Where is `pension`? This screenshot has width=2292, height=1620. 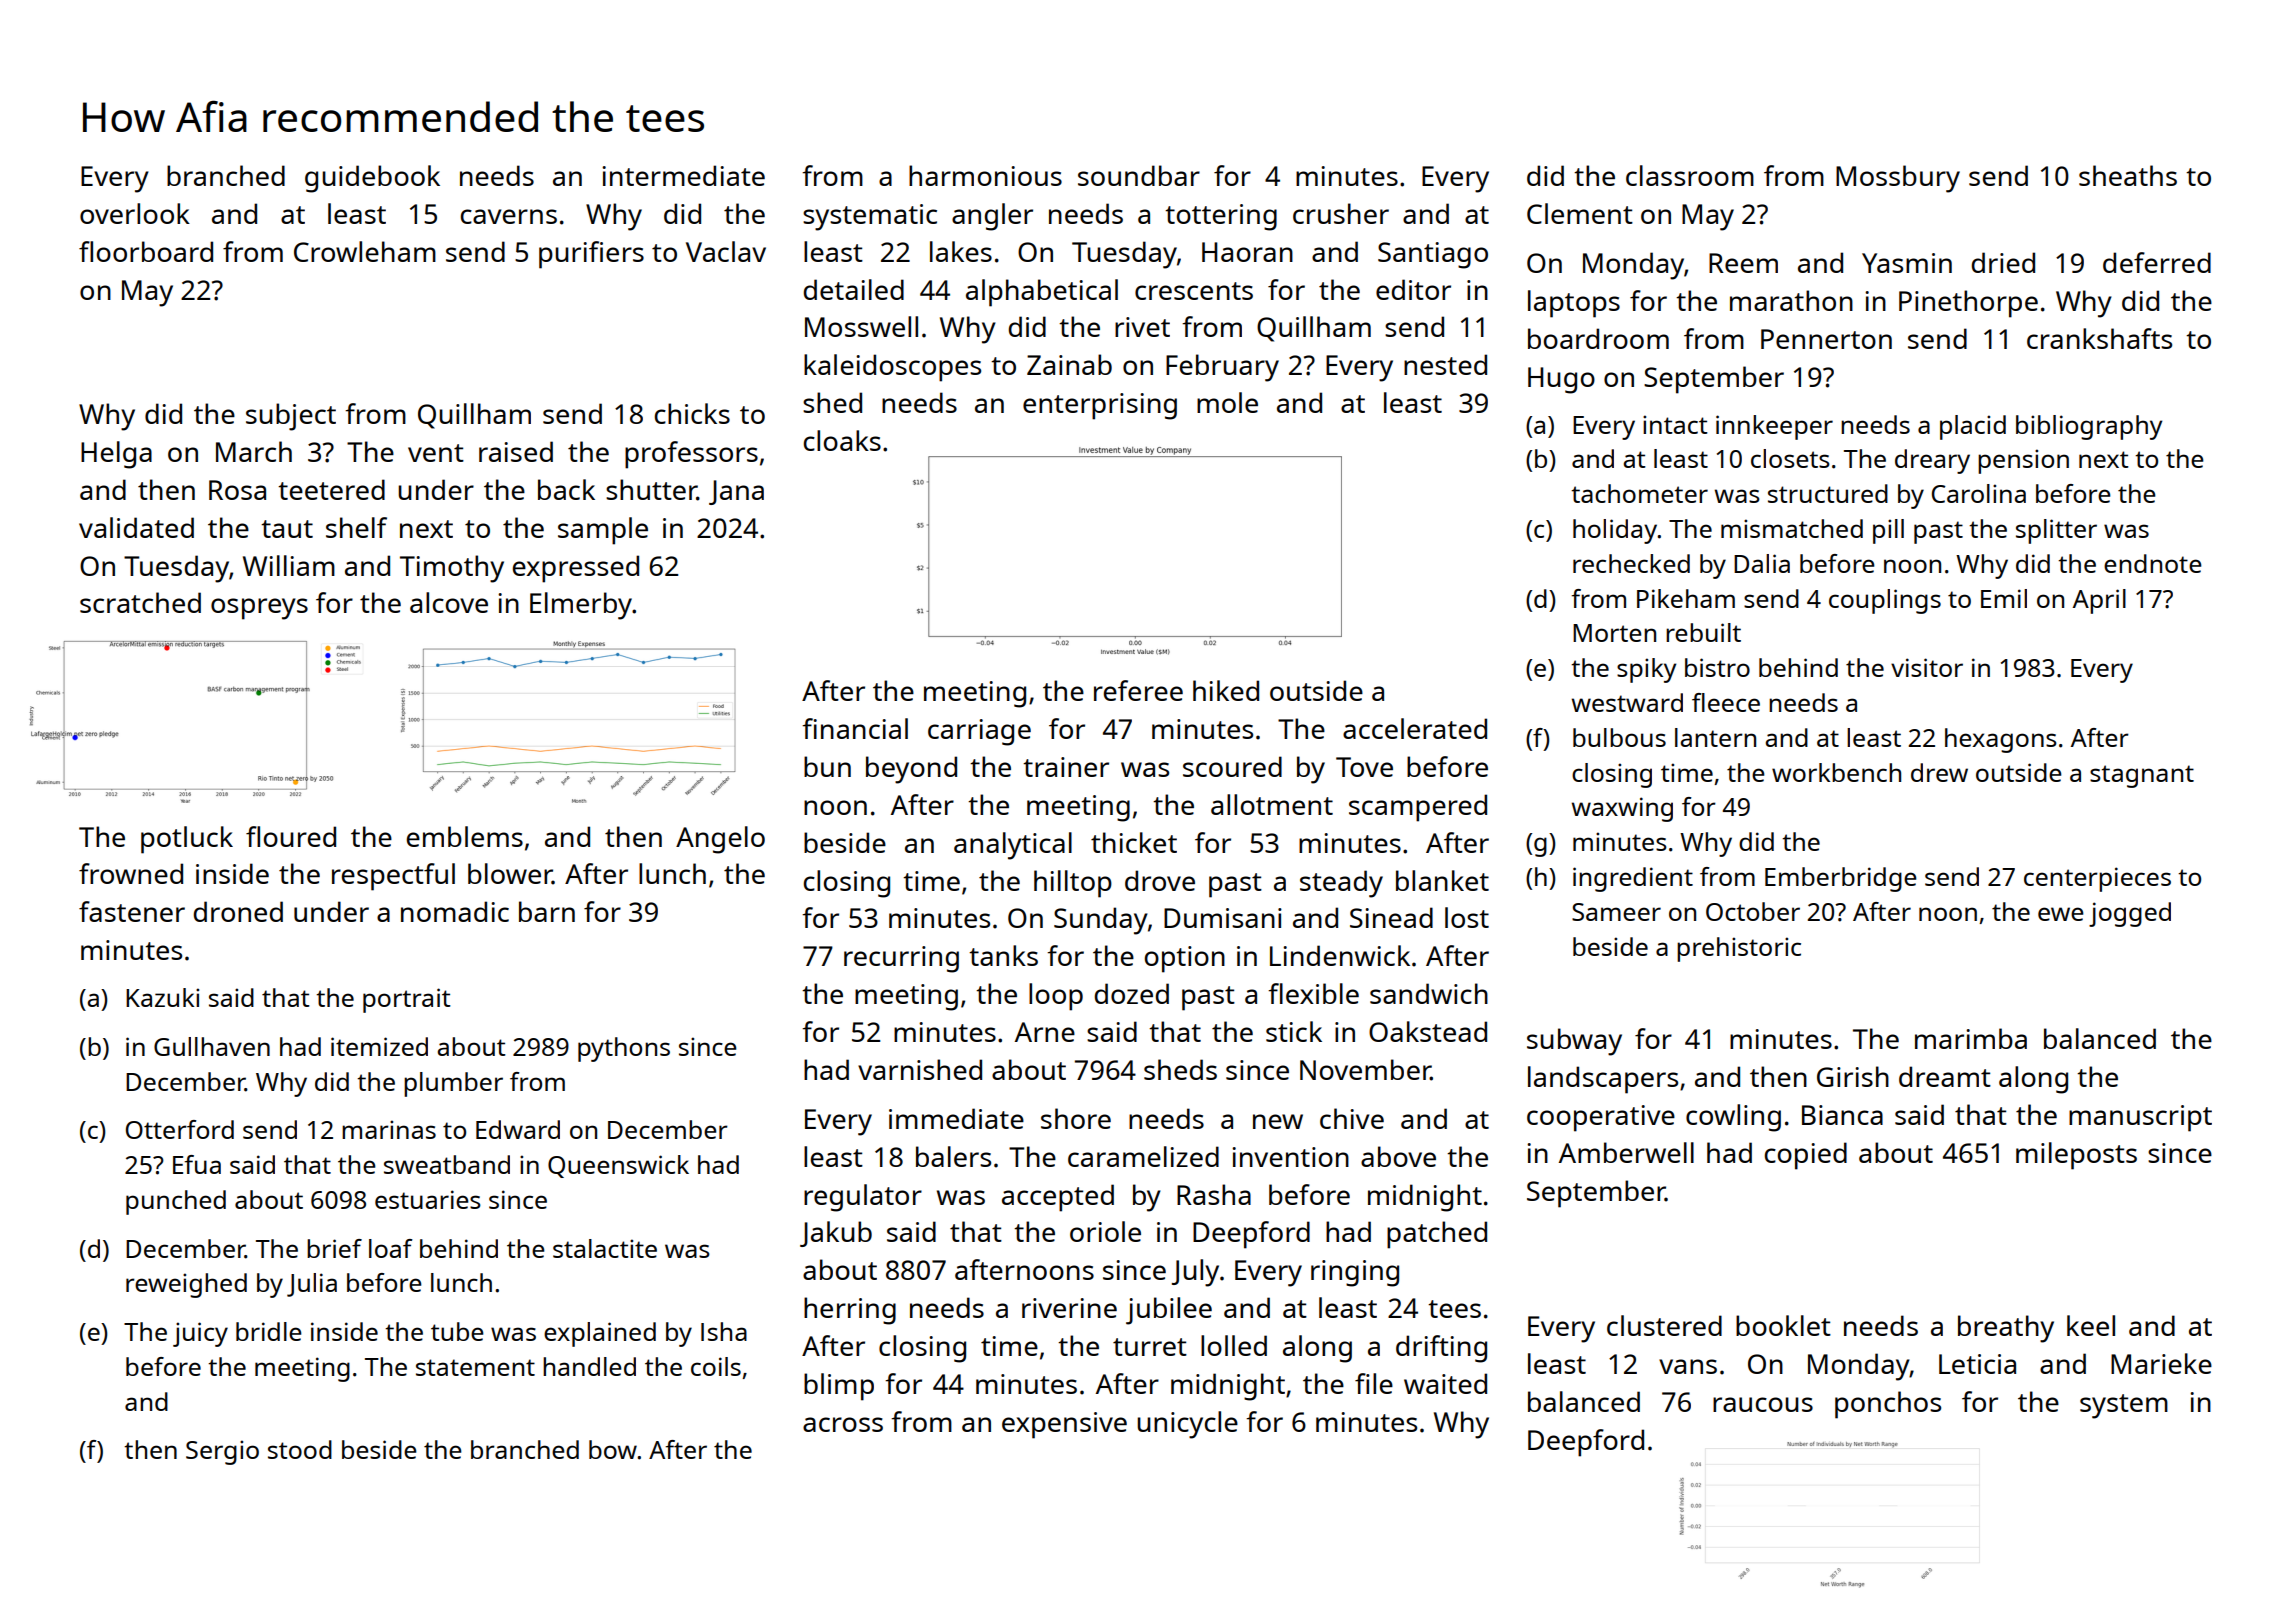
pension is located at coordinates (2023, 461).
